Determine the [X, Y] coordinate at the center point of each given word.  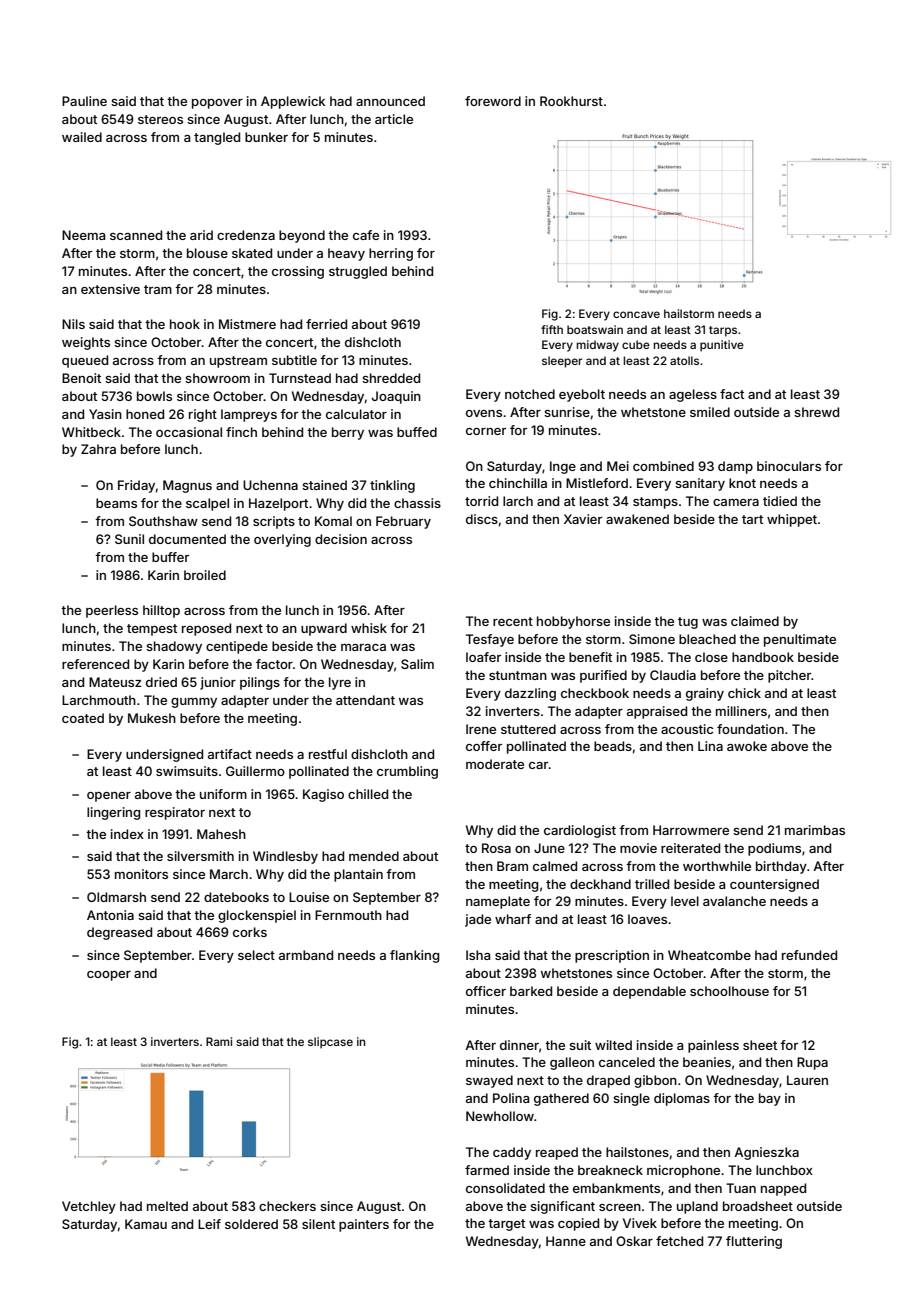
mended [374, 856]
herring [391, 254]
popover [217, 104]
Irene [481, 729]
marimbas [815, 830]
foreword [493, 101]
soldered [251, 1224]
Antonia [110, 915]
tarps [723, 331]
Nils [73, 324]
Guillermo [255, 771]
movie [638, 848]
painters [364, 1225]
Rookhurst [571, 101]
